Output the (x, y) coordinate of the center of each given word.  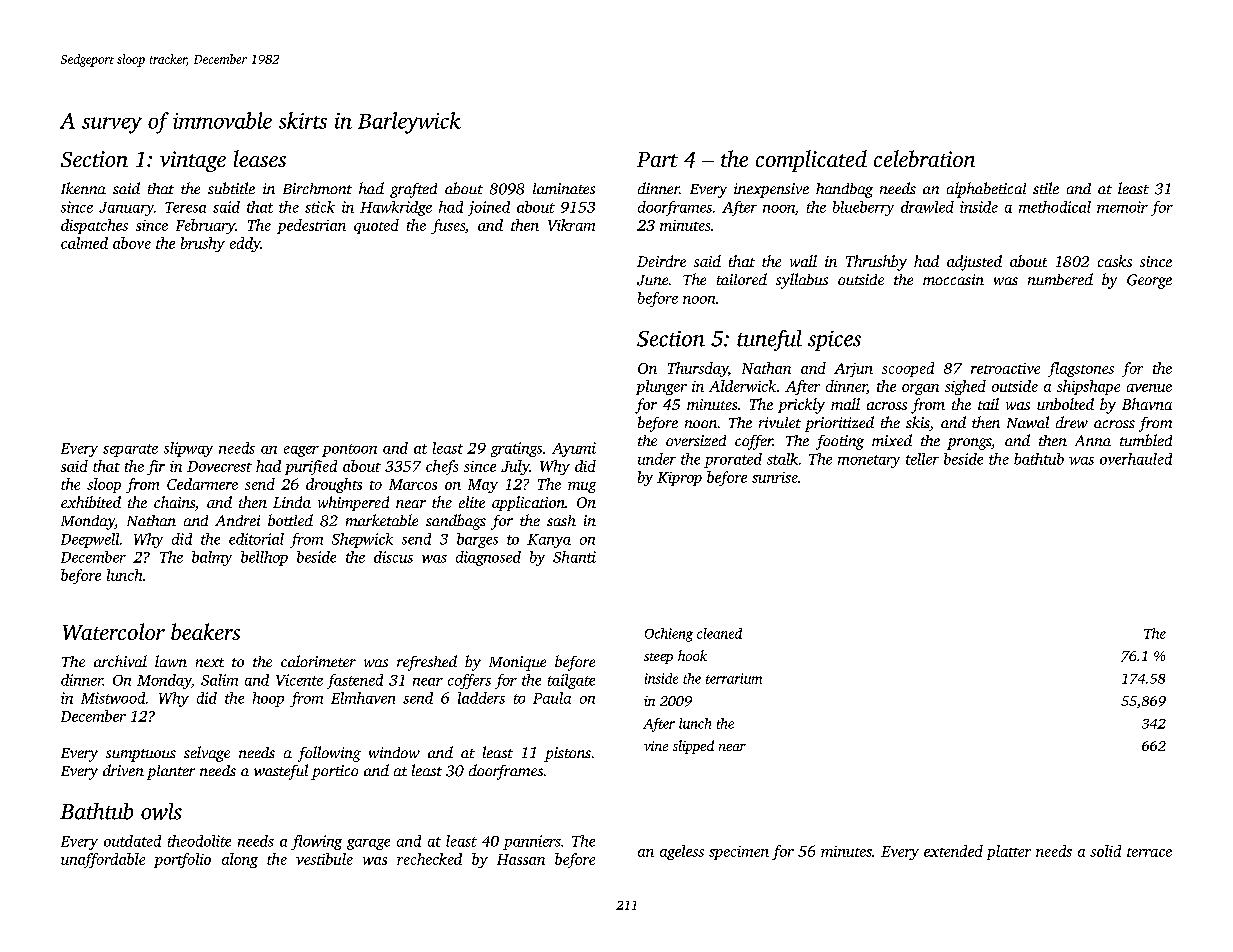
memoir (1122, 207)
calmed (84, 243)
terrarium (734, 678)
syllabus (802, 281)
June (652, 280)
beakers (205, 631)
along (240, 860)
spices (834, 341)
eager (301, 451)
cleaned (719, 633)
